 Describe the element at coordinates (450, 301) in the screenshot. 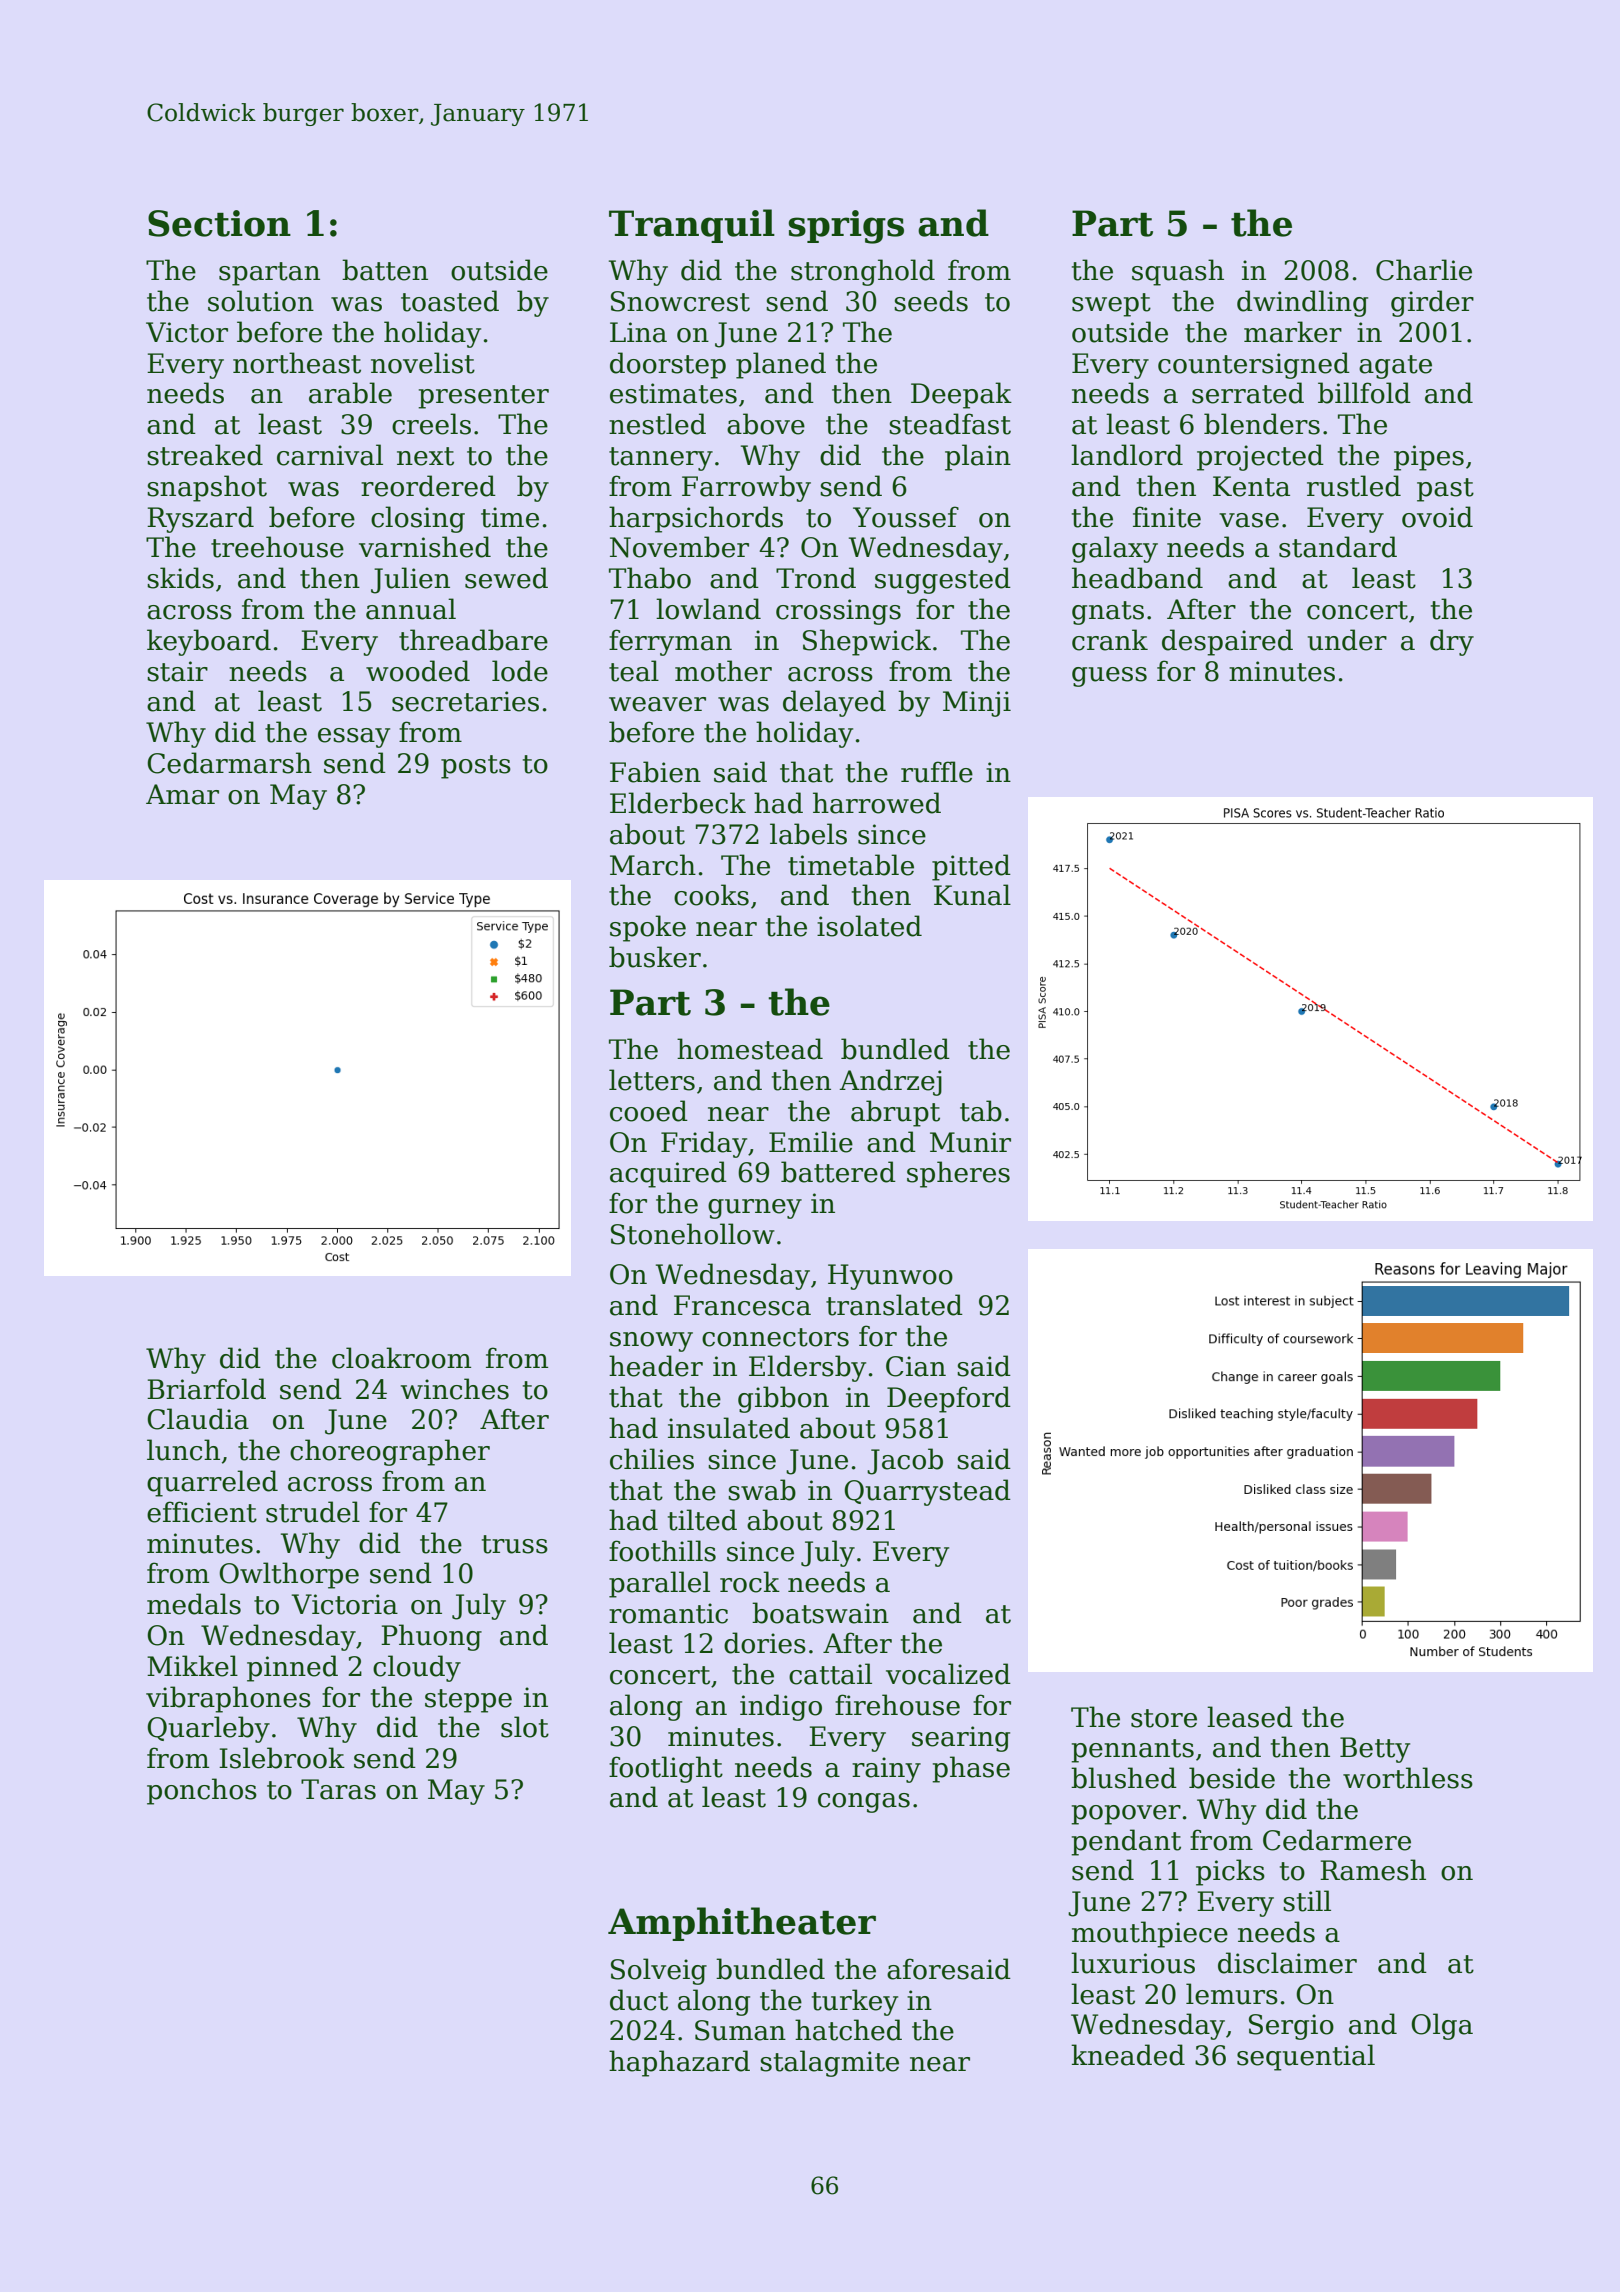

I see `toasted` at that location.
